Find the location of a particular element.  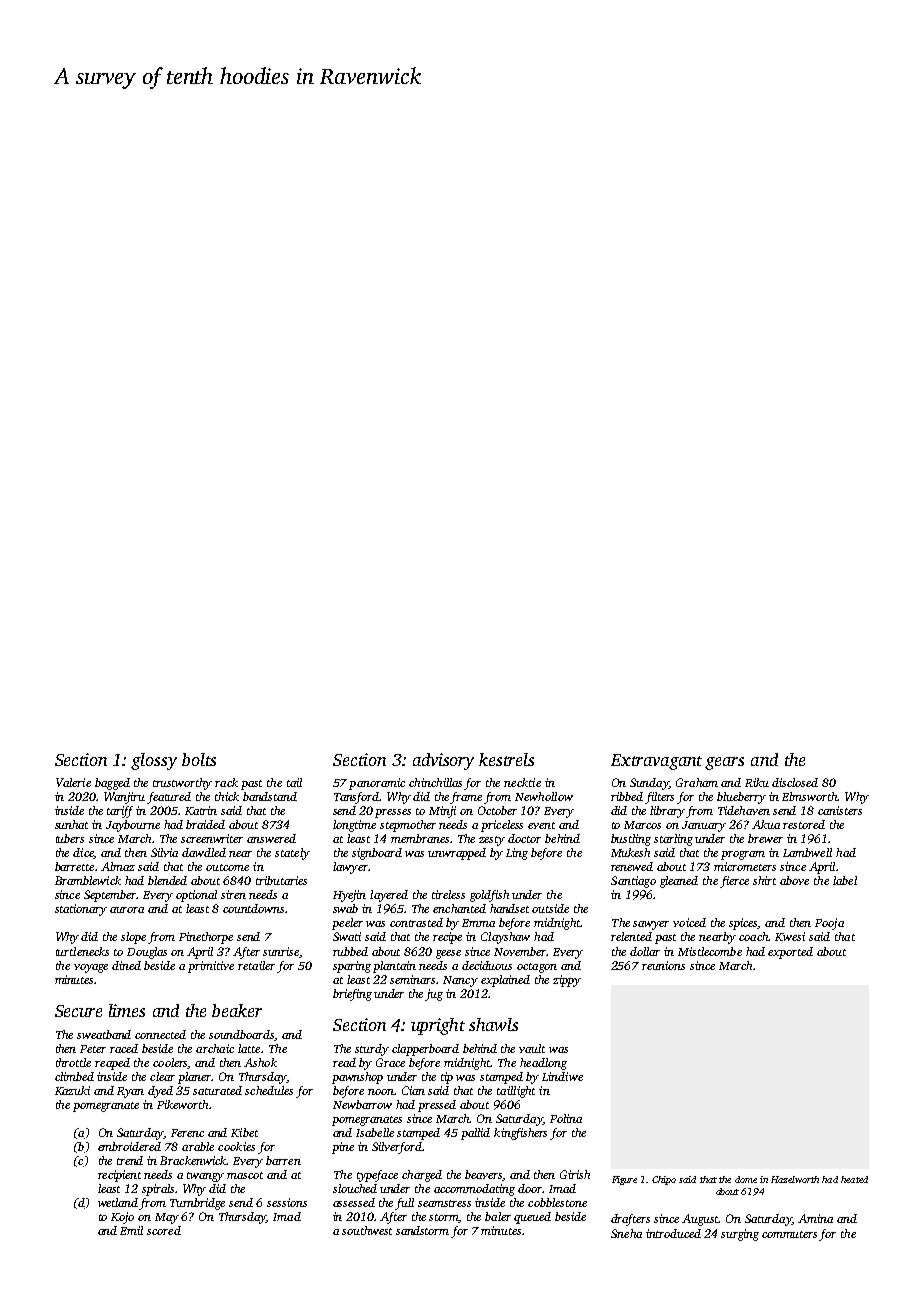

Turnbridge is located at coordinates (197, 1204).
